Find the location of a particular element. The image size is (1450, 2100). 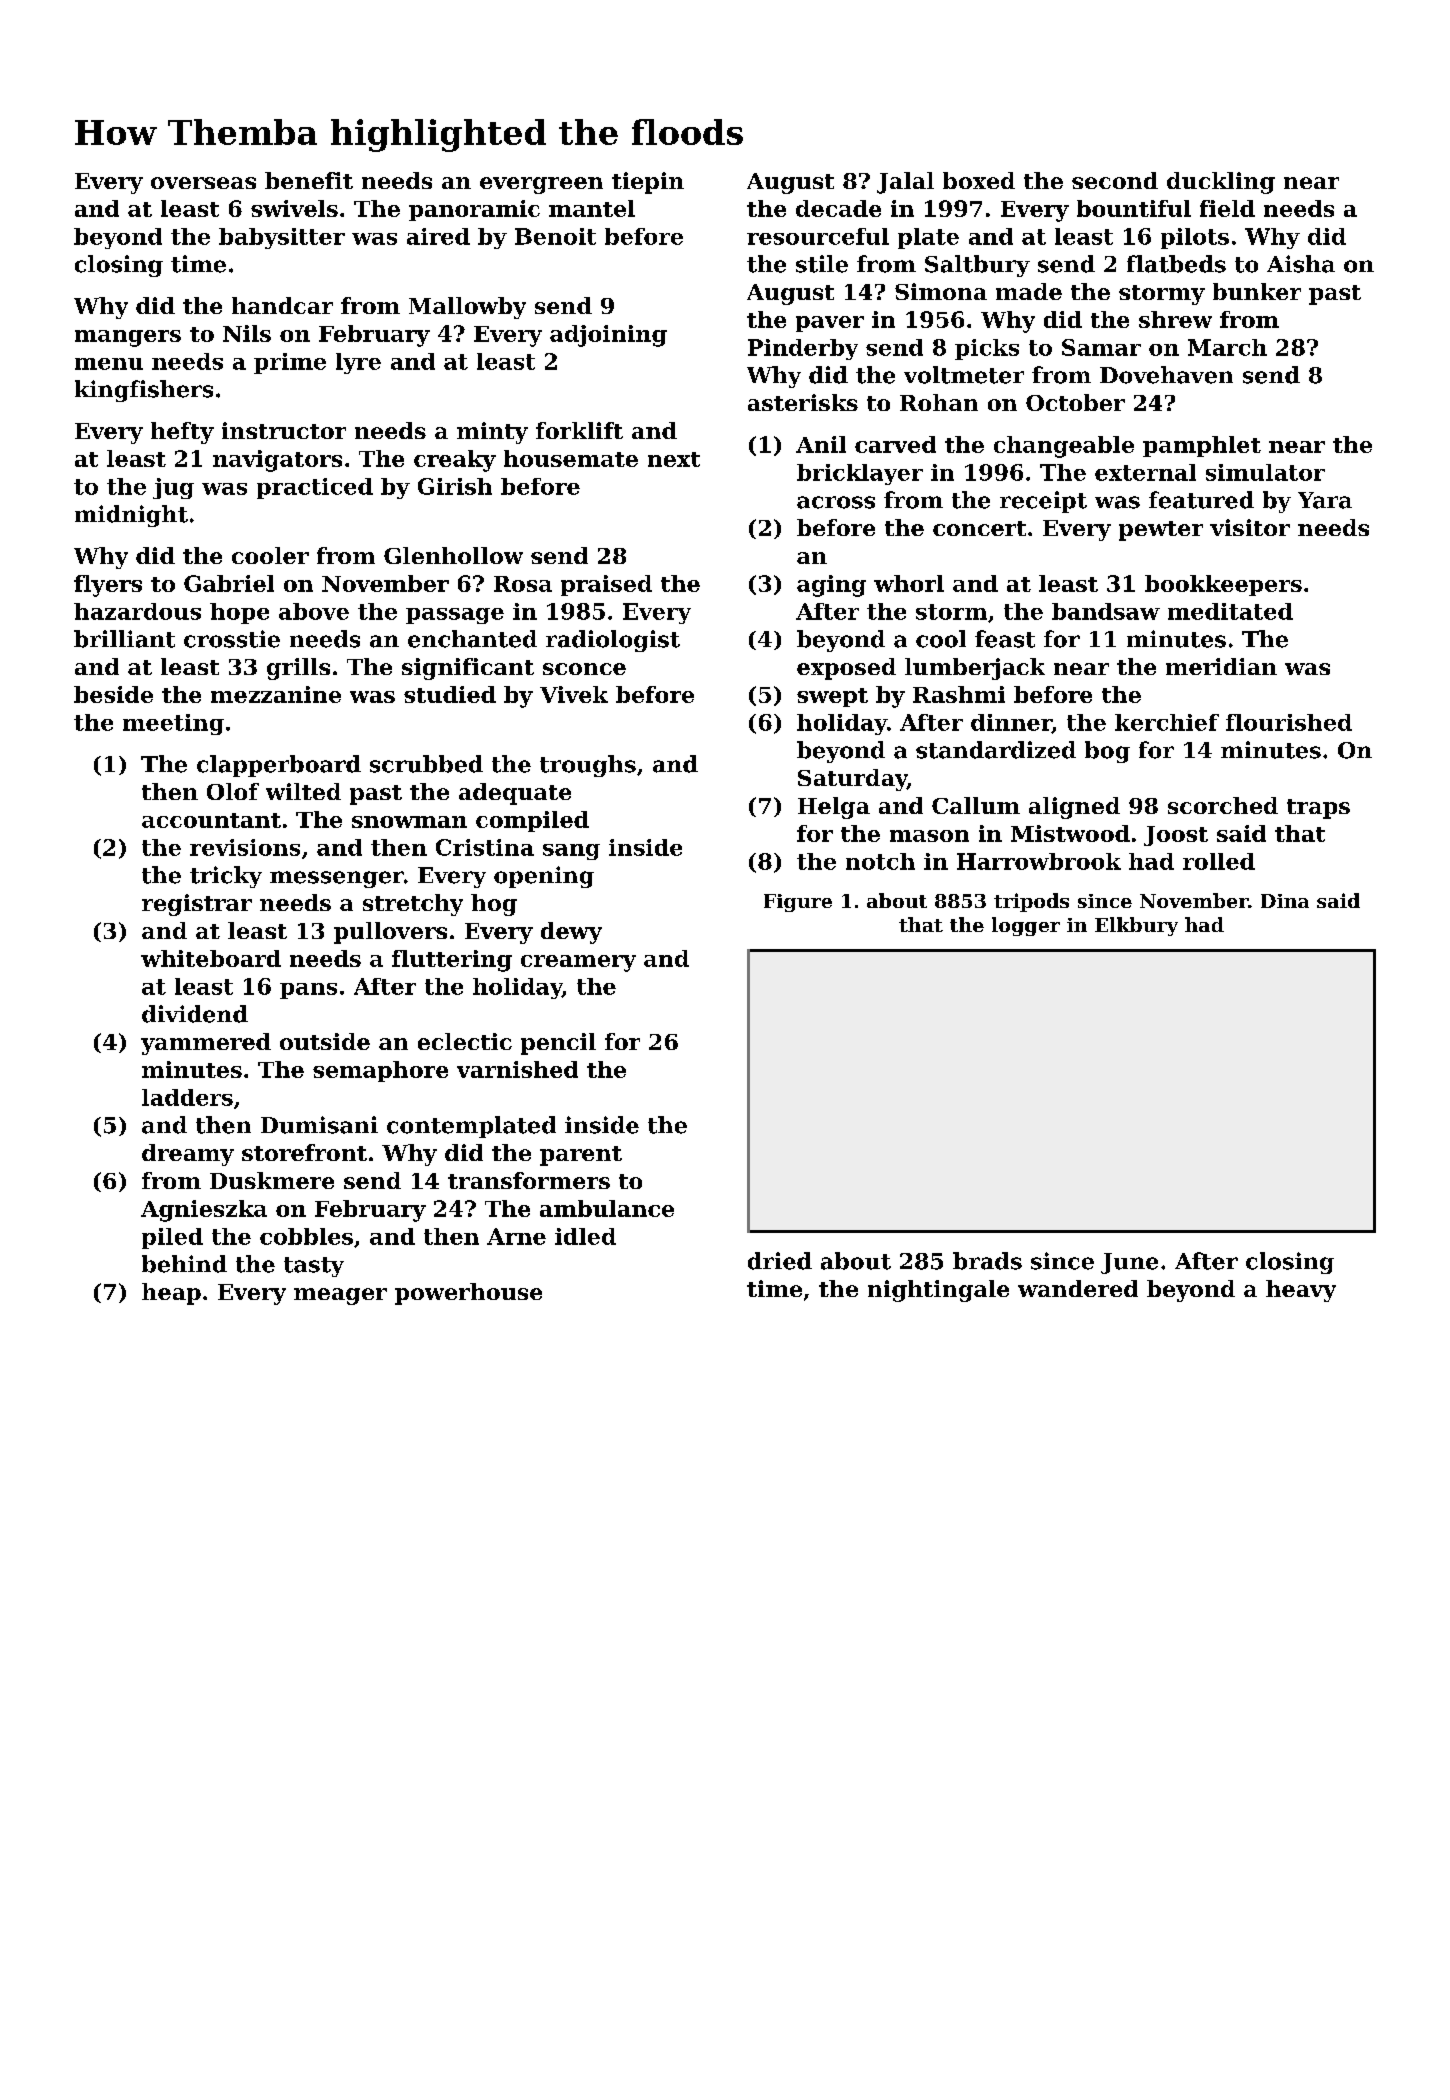

Jalal is located at coordinates (905, 183).
